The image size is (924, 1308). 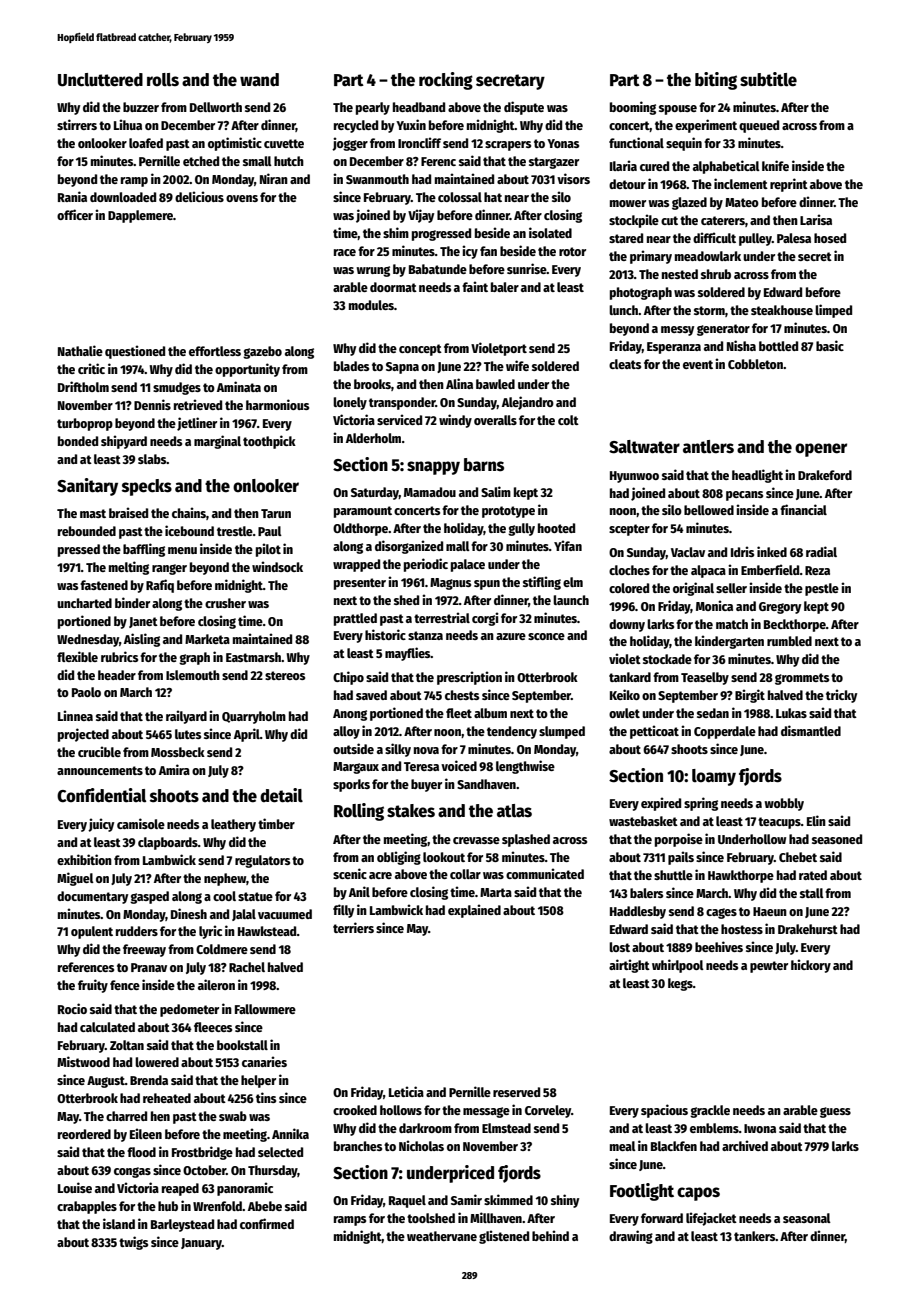 I want to click on Linnea, so click(x=75, y=715).
